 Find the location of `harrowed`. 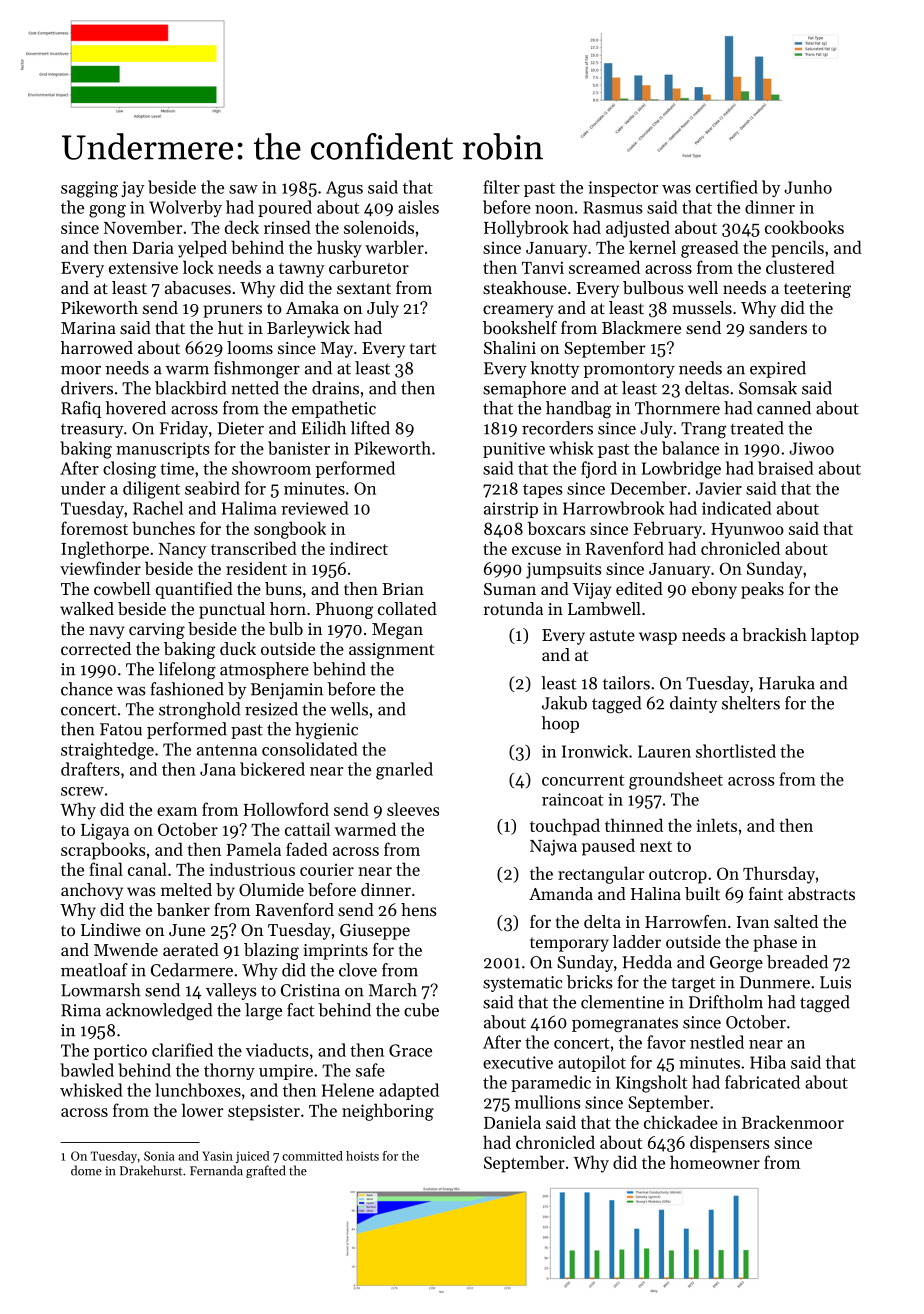

harrowed is located at coordinates (97, 347).
